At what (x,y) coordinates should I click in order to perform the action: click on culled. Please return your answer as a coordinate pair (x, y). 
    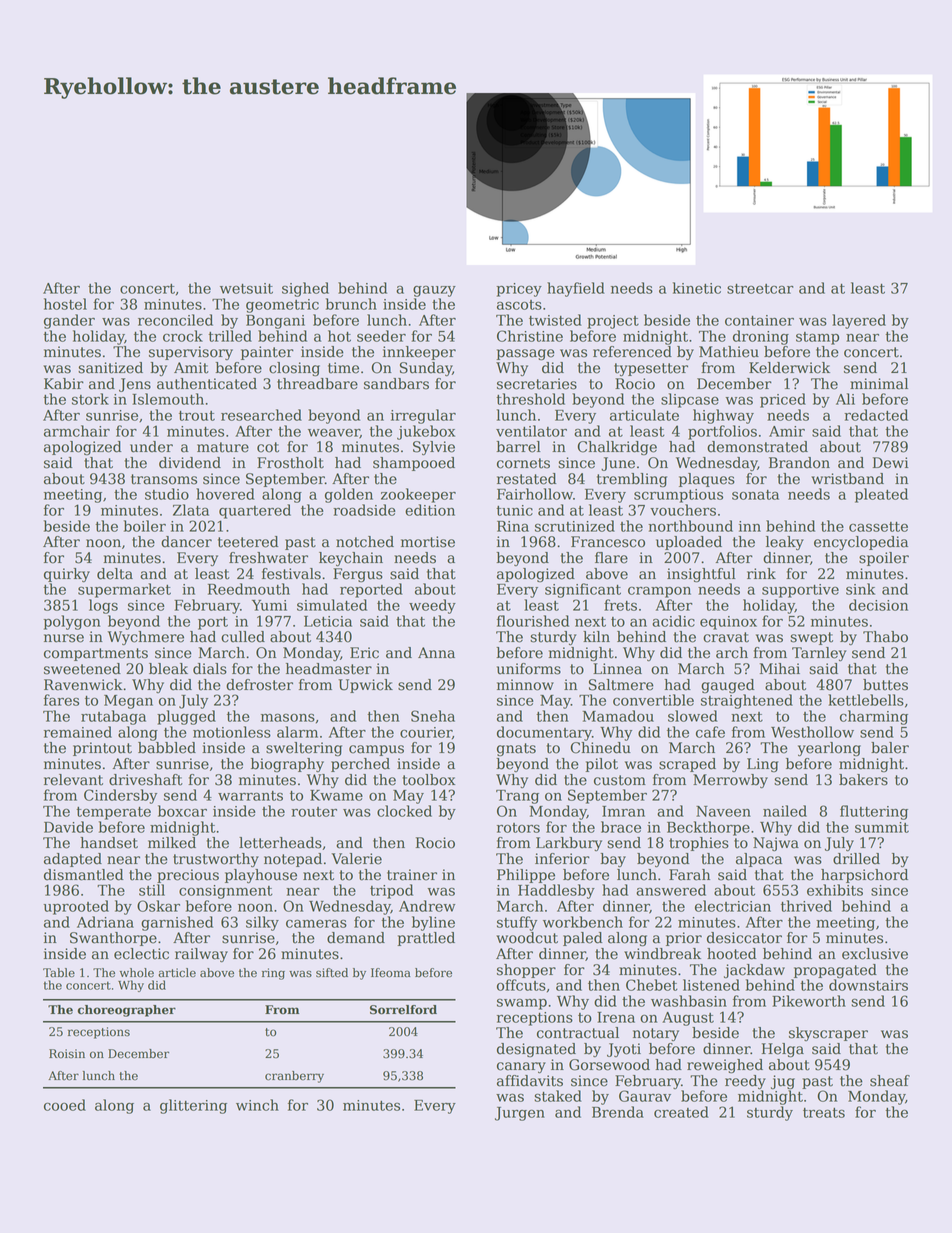
    Looking at the image, I should click on (243, 637).
